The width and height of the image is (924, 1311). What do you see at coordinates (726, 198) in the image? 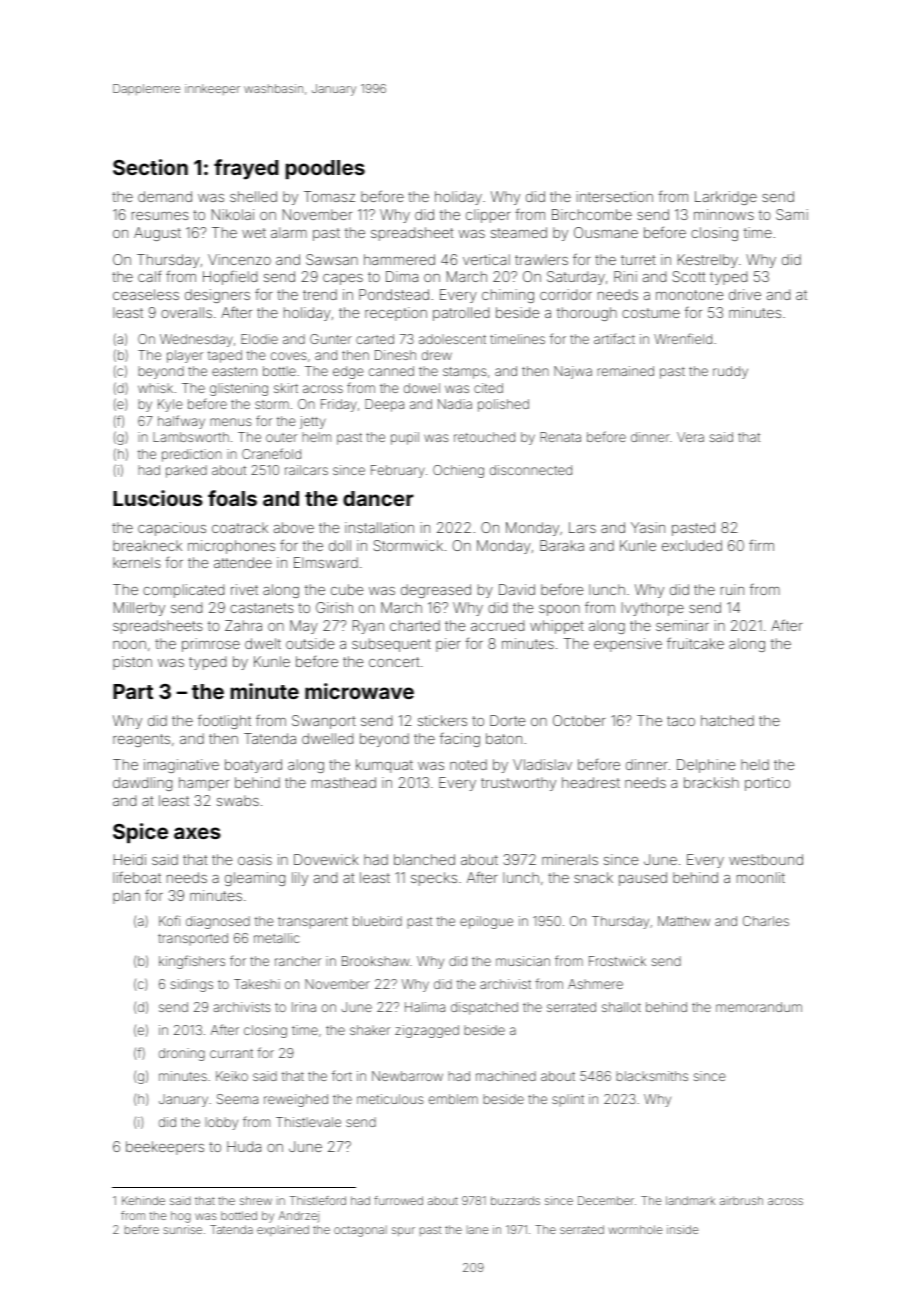
I see `Larkridge` at bounding box center [726, 198].
